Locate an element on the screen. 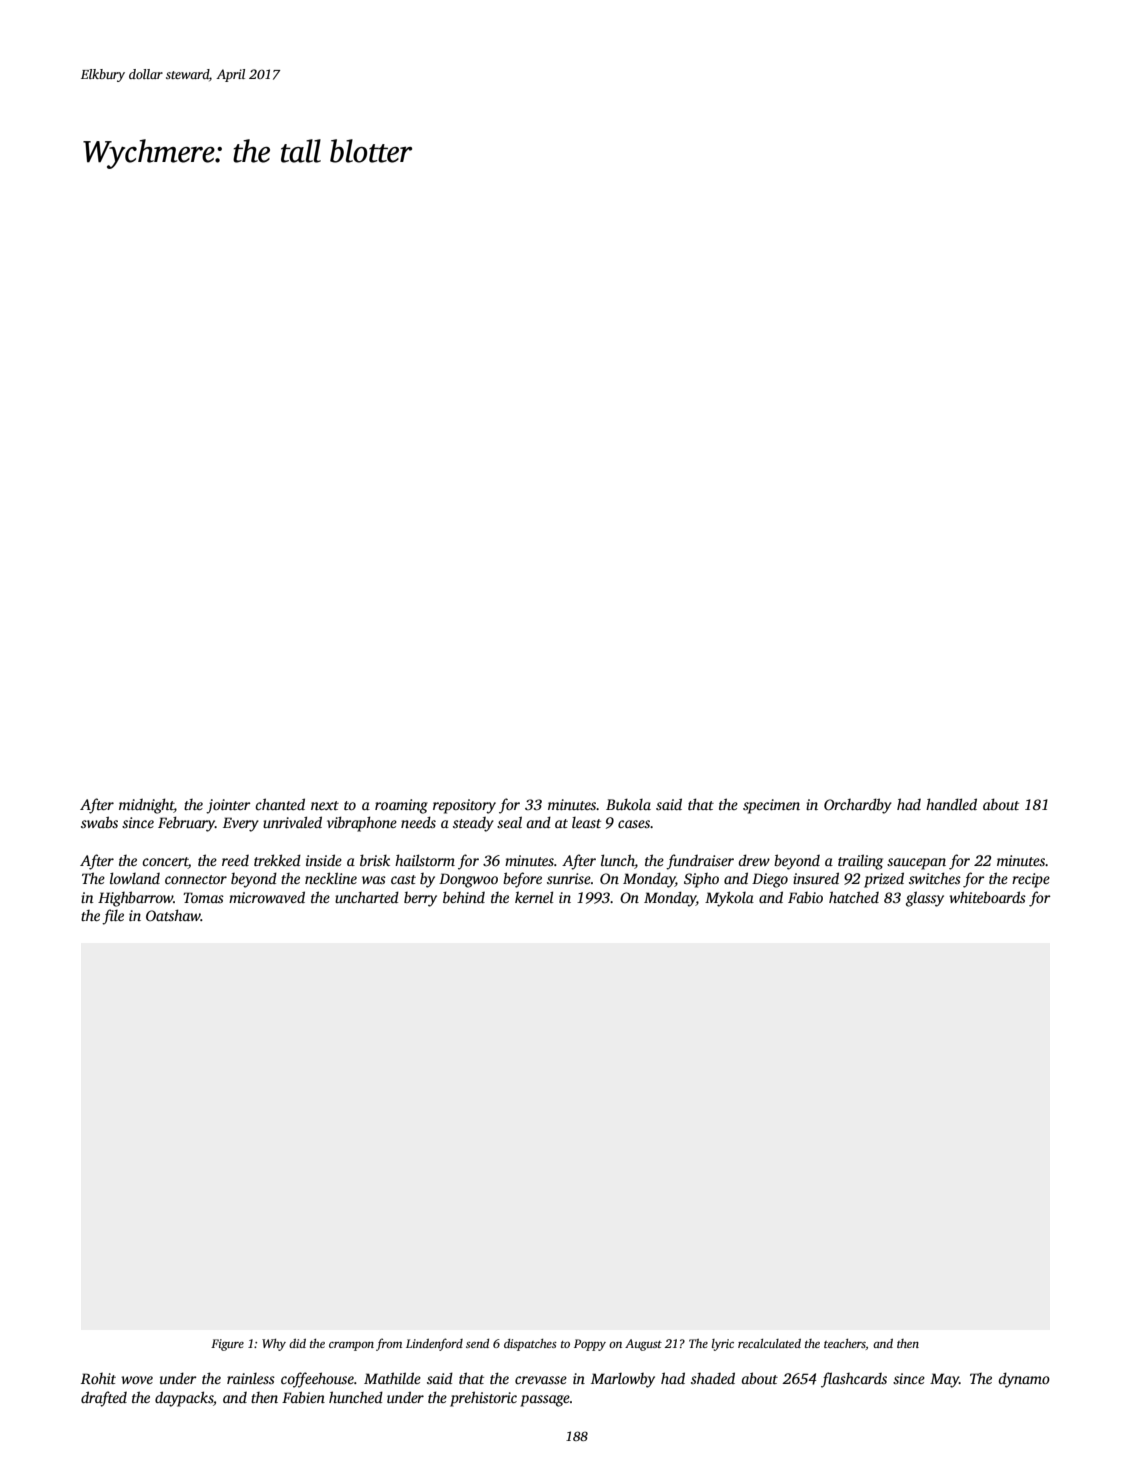  Figure is located at coordinates (227, 1345).
